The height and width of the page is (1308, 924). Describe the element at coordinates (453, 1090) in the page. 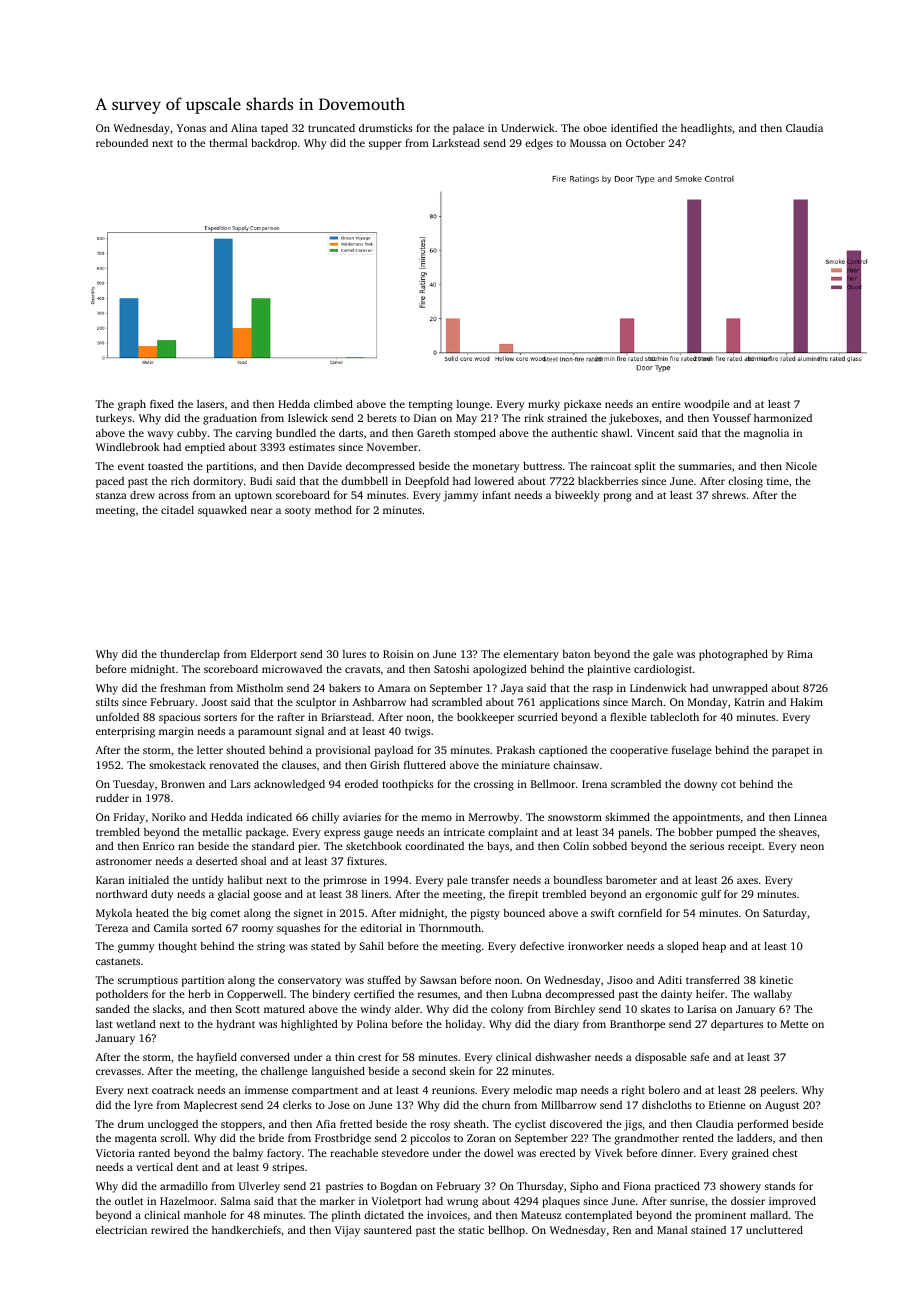

I see `reunions` at that location.
